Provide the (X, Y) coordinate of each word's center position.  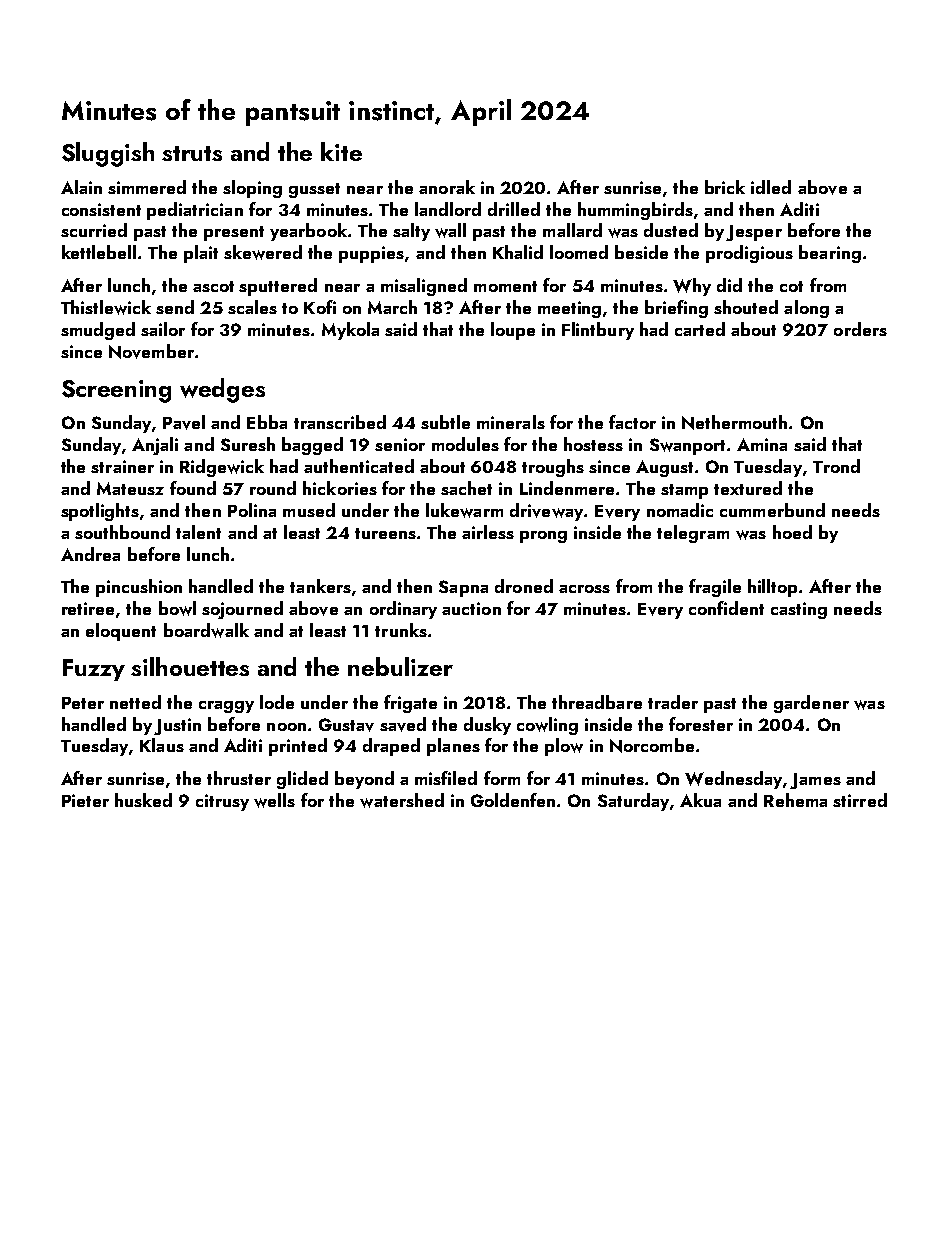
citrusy (222, 802)
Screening (116, 391)
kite (341, 151)
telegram (693, 534)
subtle (445, 422)
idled (771, 187)
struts (192, 153)
